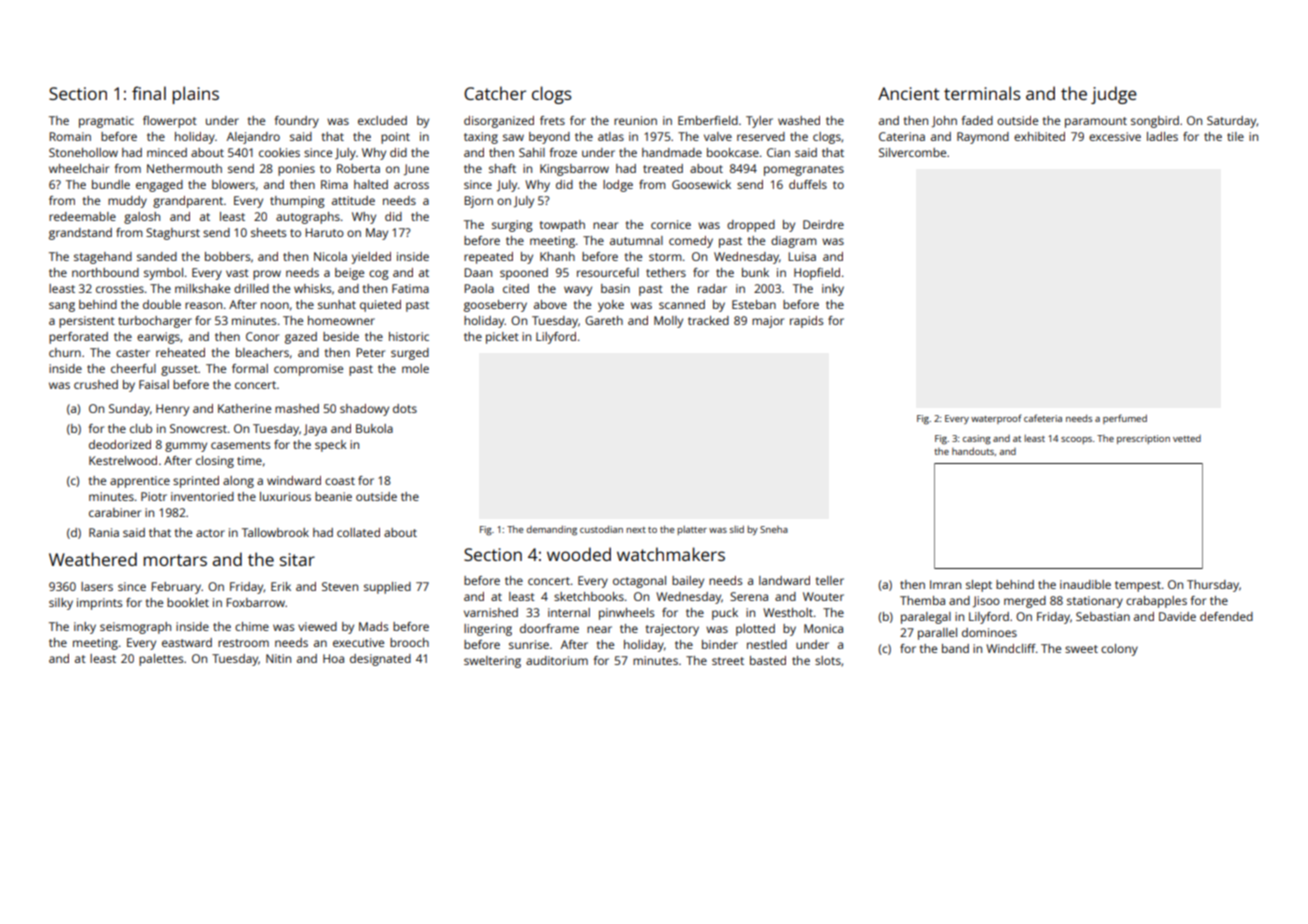  Describe the element at coordinates (176, 588) in the document. I see `February` at that location.
